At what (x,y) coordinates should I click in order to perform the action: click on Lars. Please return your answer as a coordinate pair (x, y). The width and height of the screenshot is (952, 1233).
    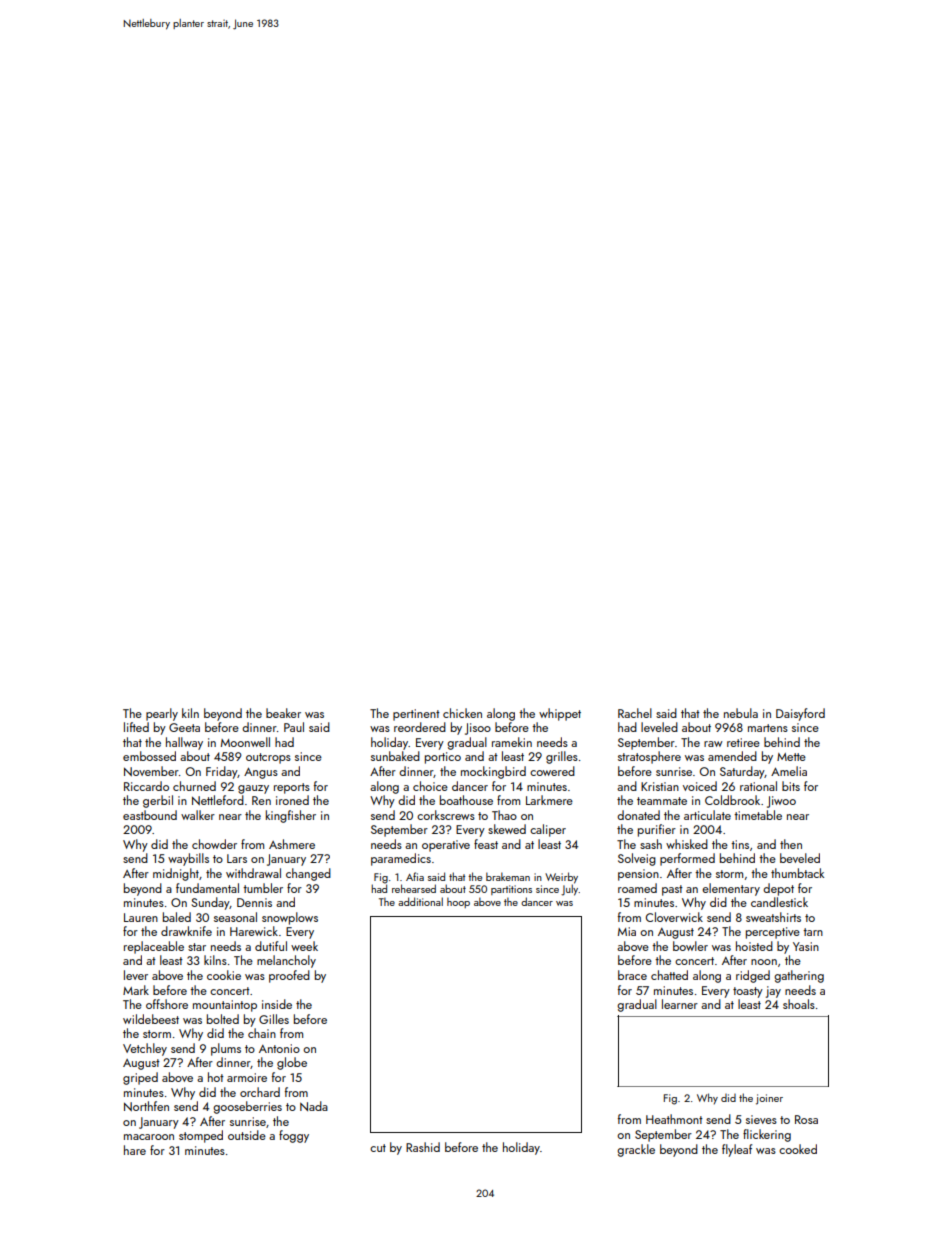
    Looking at the image, I should click on (237, 858).
